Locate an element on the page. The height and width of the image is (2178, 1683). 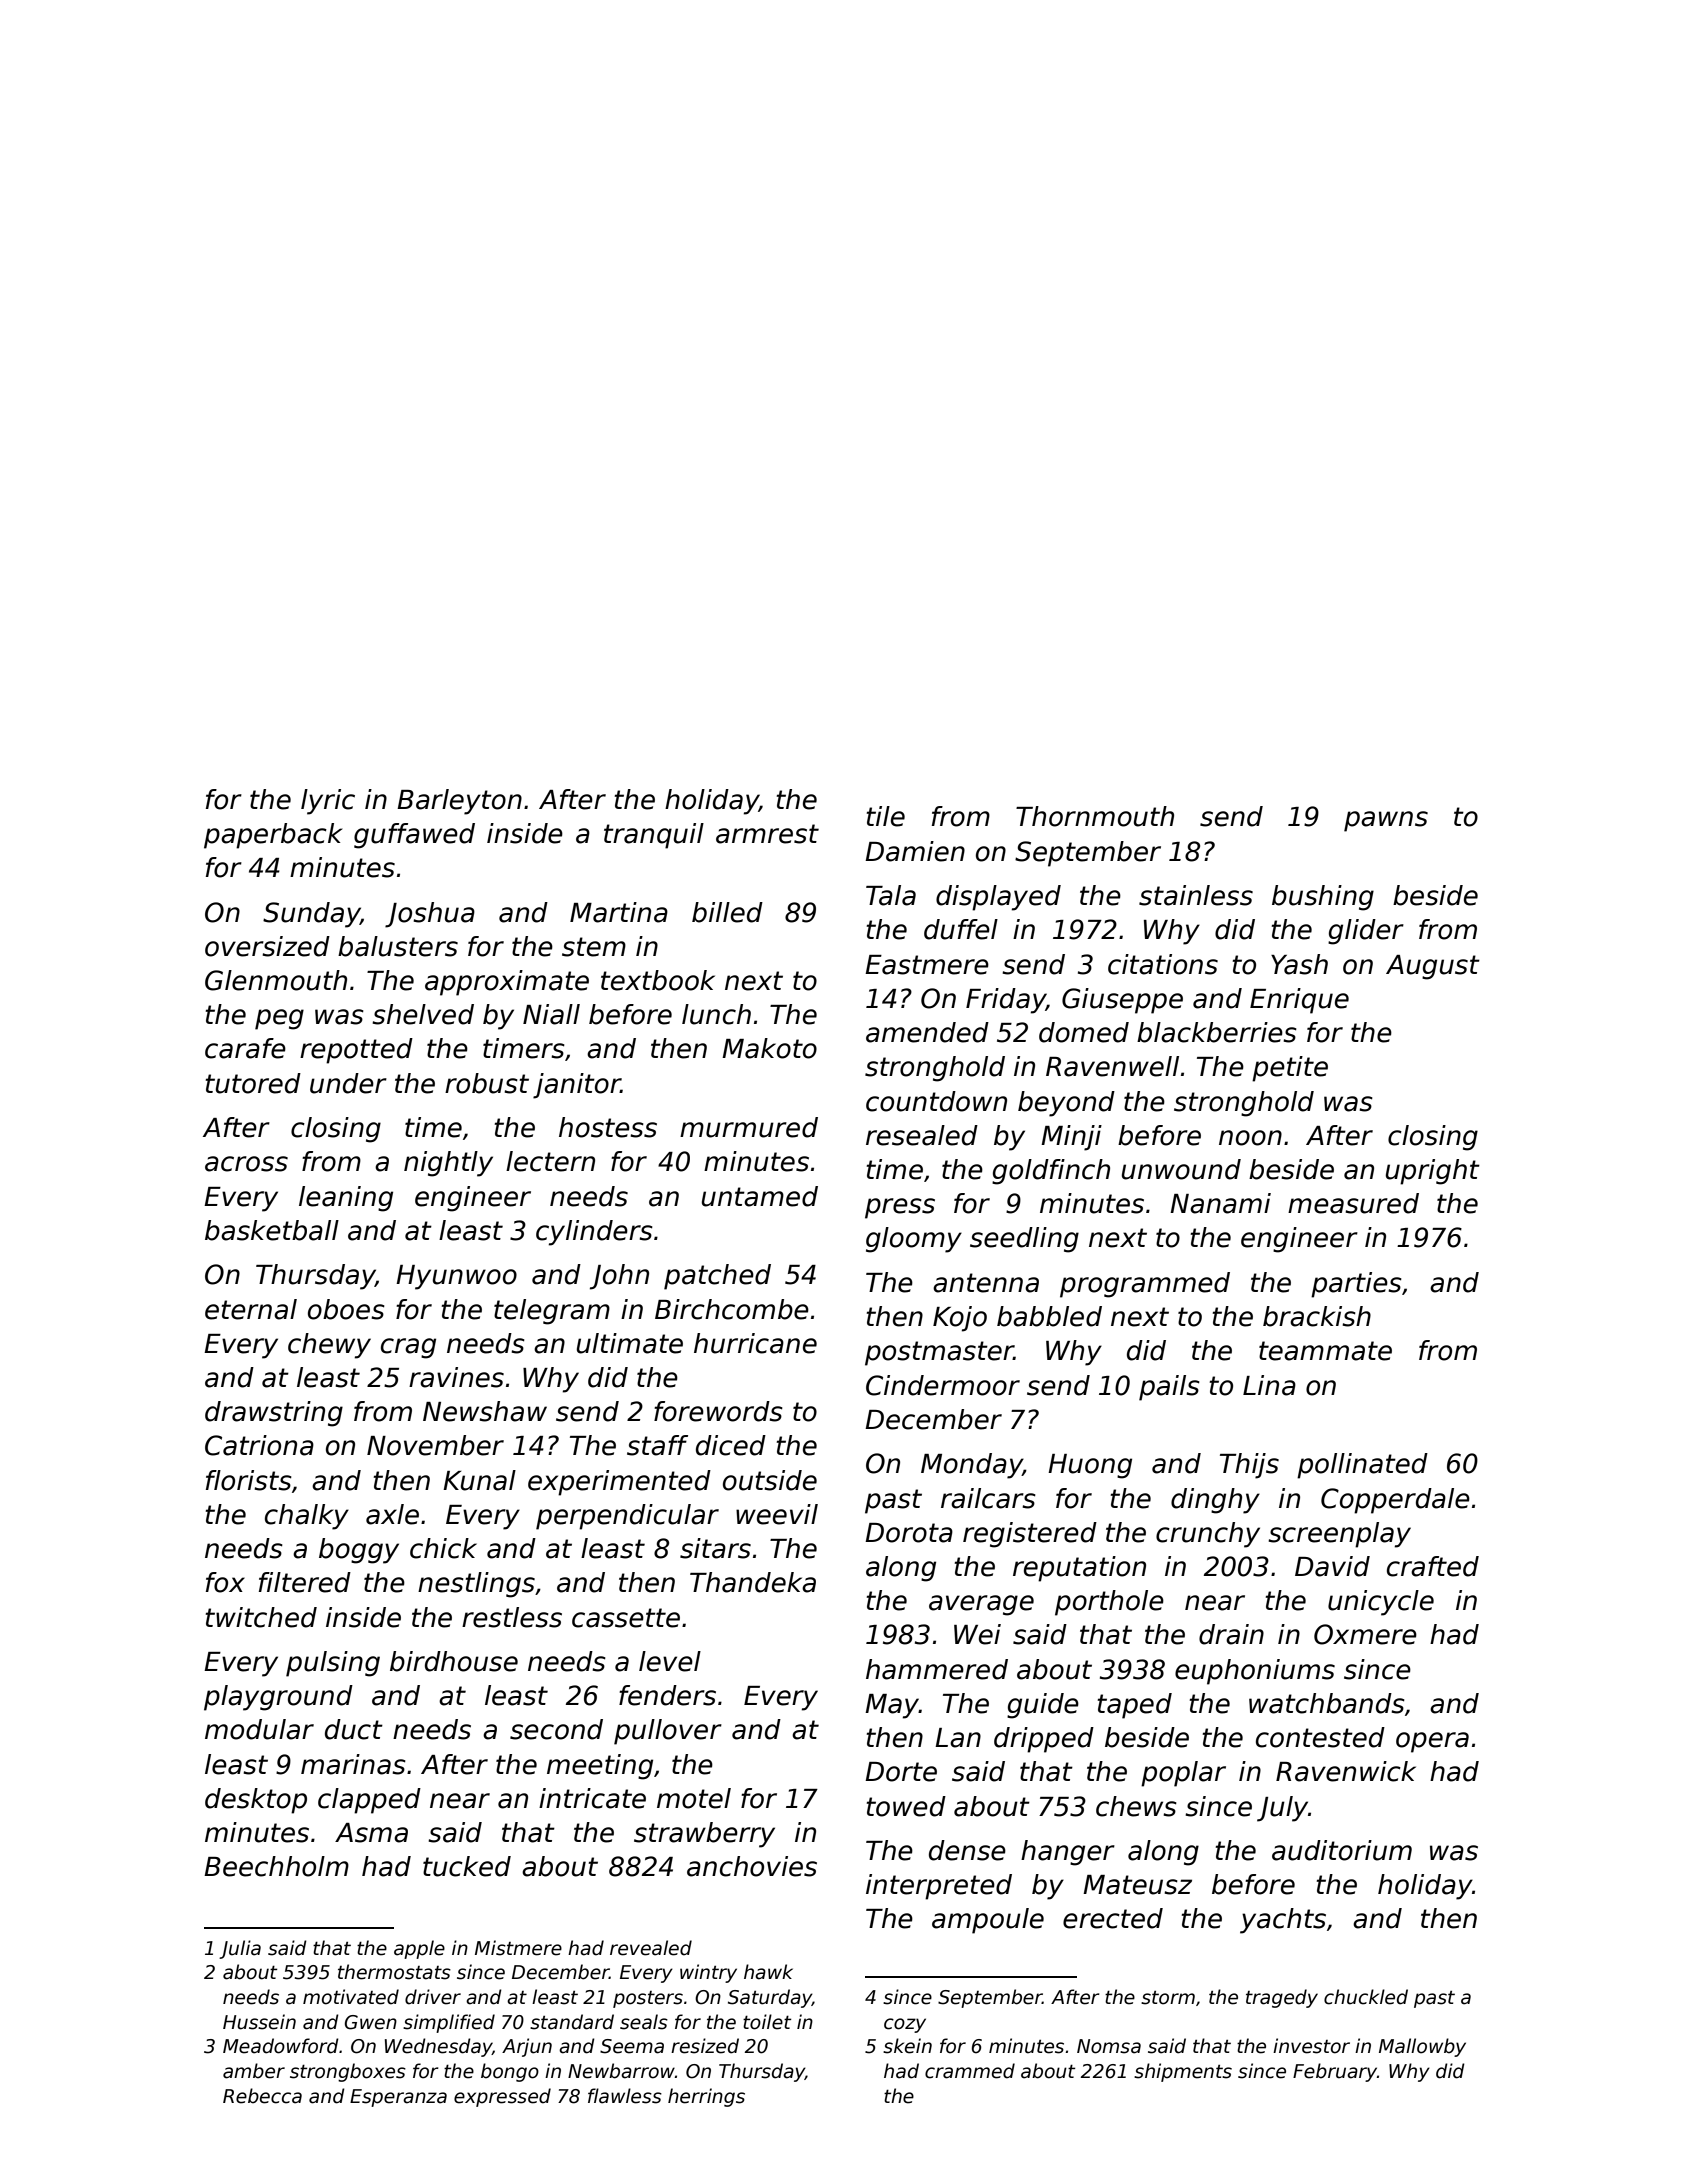
Ravenwell is located at coordinates (1112, 1066).
